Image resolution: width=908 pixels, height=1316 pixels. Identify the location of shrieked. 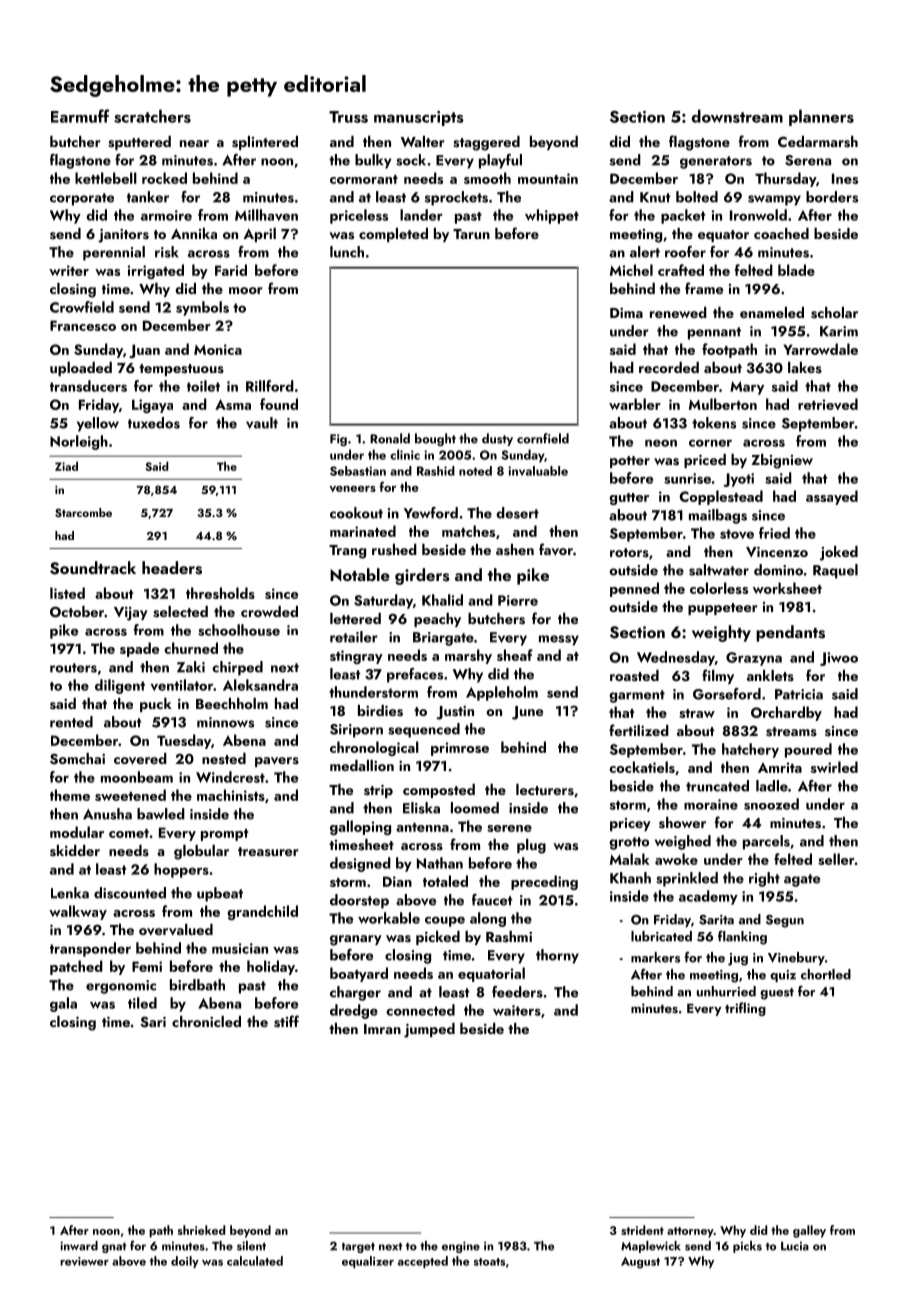
(201, 1230).
